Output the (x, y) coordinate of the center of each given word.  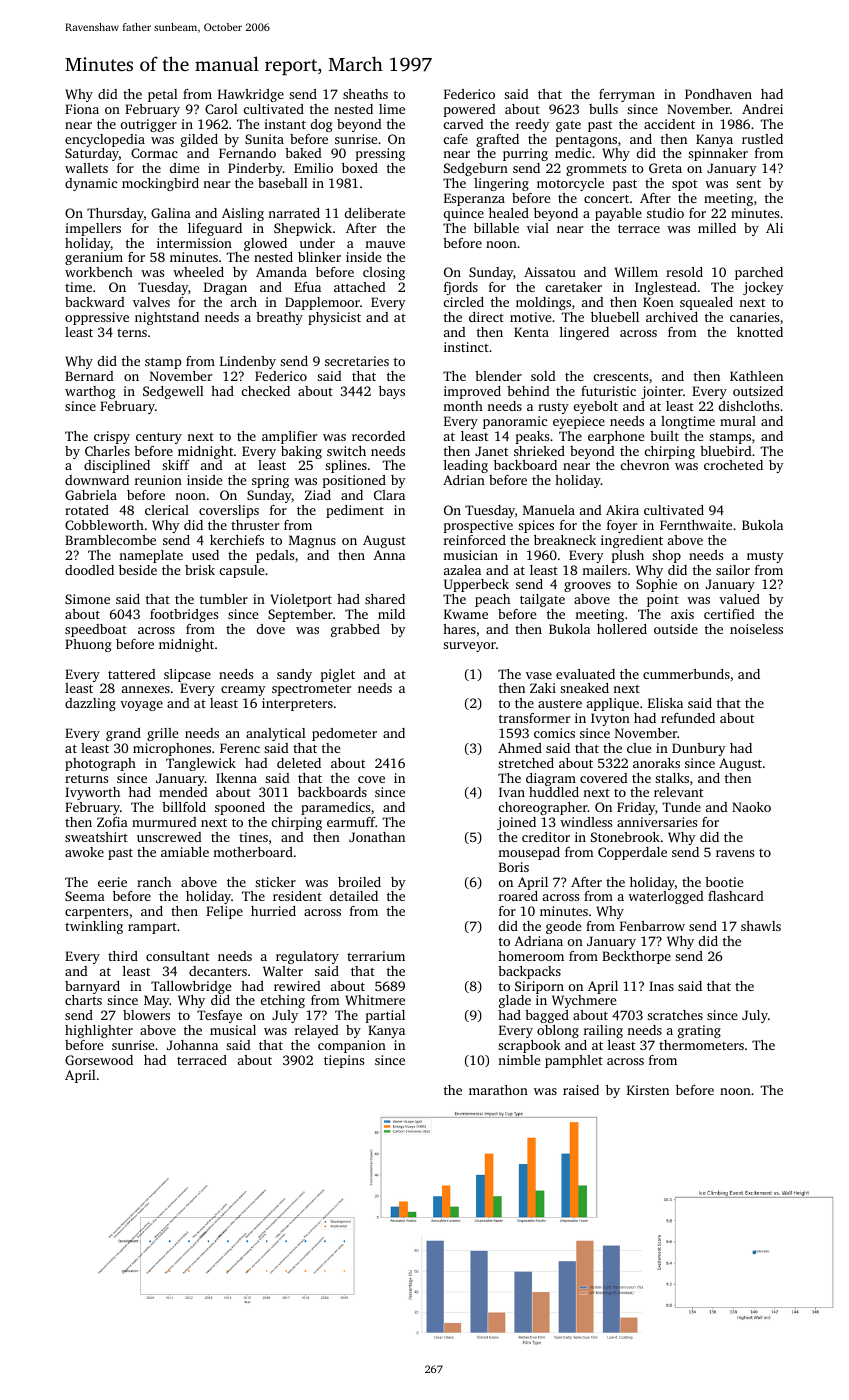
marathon (498, 1090)
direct (486, 317)
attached (360, 287)
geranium (94, 258)
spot (684, 185)
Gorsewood (99, 1060)
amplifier (289, 437)
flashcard (736, 896)
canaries (754, 317)
